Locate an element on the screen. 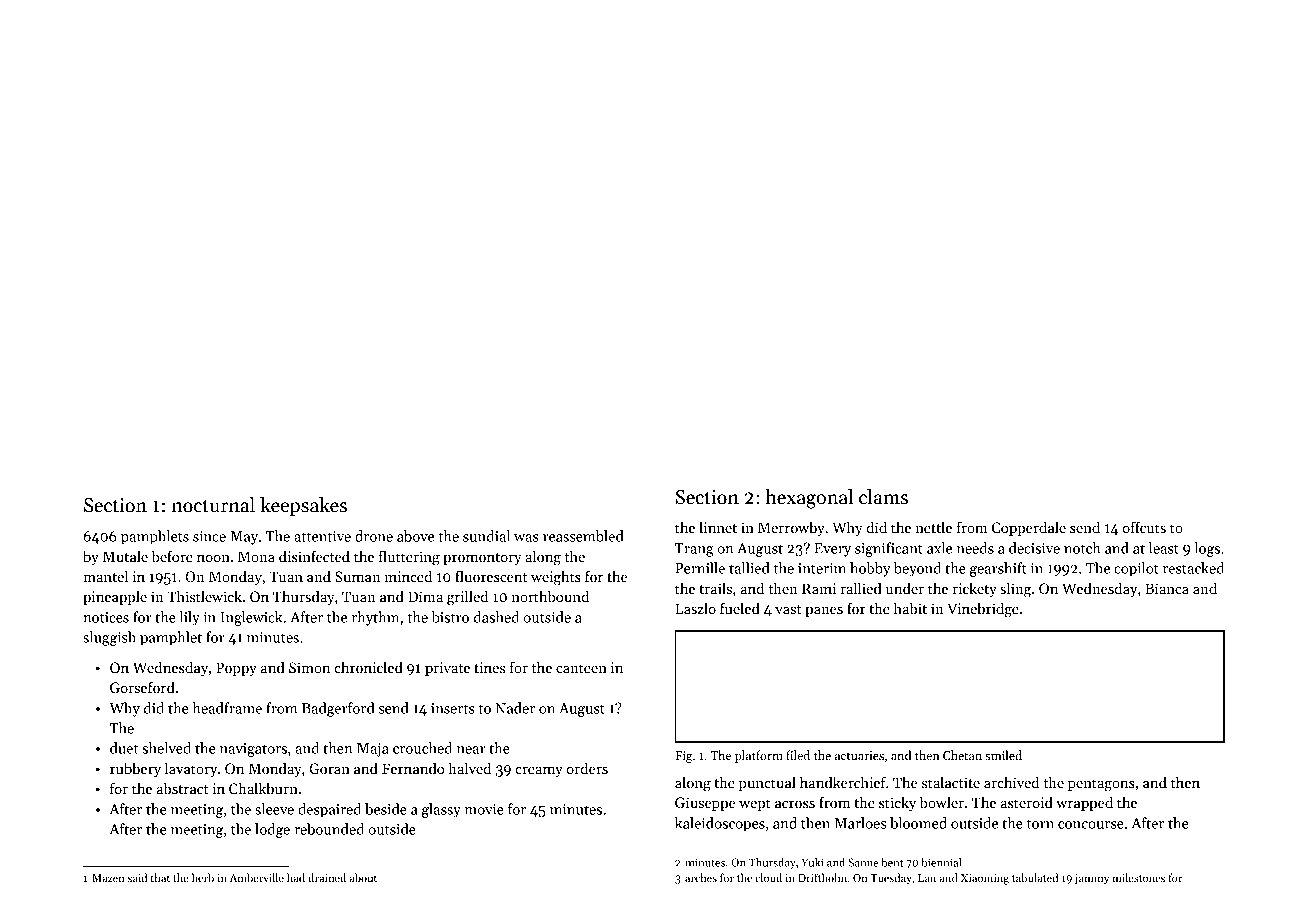 The width and height of the screenshot is (1308, 924). Fig is located at coordinates (683, 757).
